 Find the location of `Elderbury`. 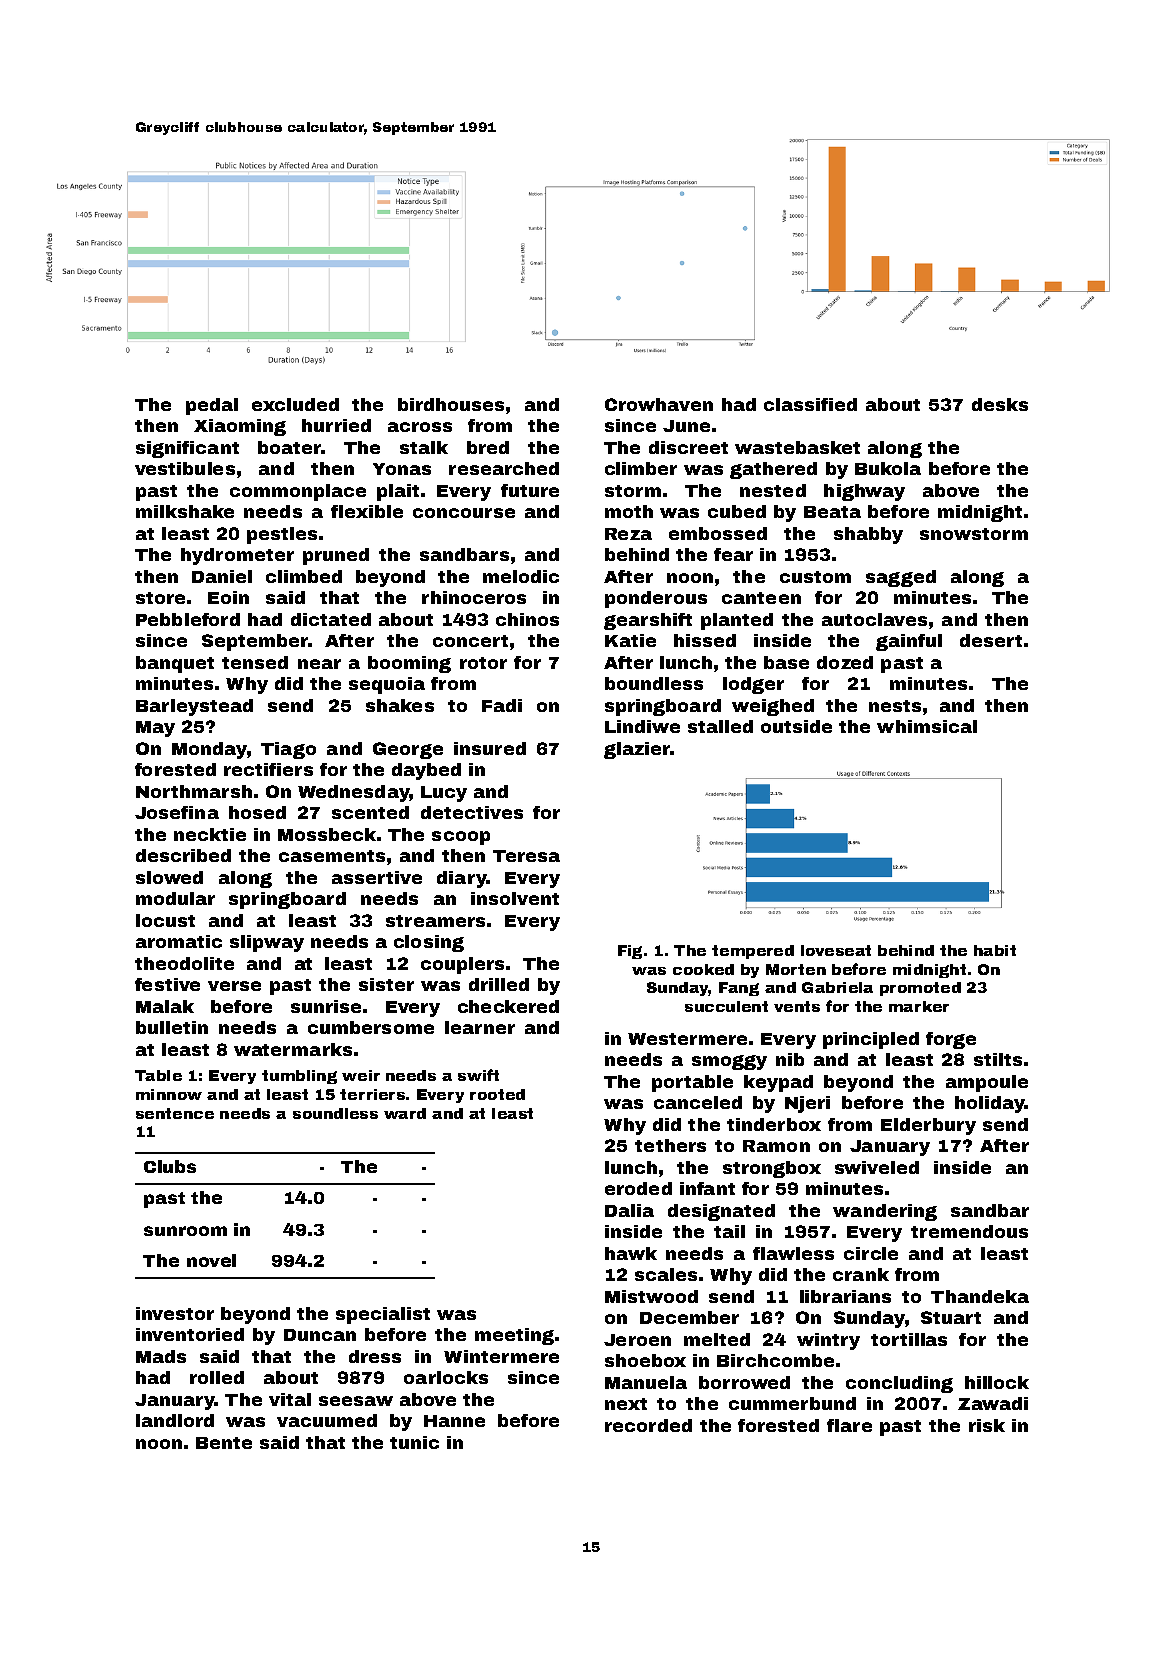

Elderbury is located at coordinates (928, 1126).
